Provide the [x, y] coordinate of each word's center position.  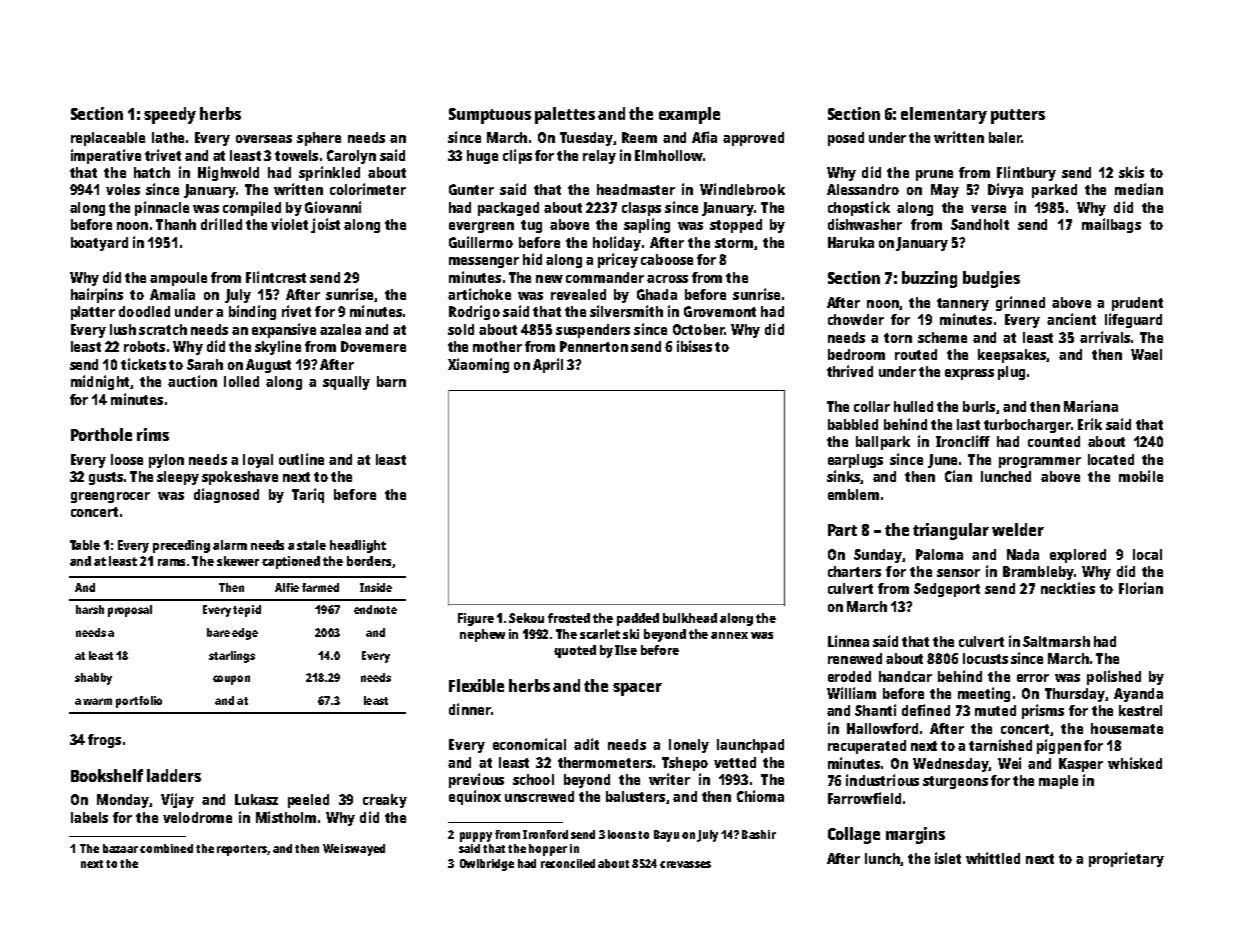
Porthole [101, 434]
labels [89, 817]
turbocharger [1027, 426]
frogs [104, 741]
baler [1005, 137]
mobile [1141, 476]
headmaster [636, 189]
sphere [319, 139]
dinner [470, 709]
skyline [278, 347]
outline [301, 459]
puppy [476, 837]
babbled [853, 424]
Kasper [1081, 765]
